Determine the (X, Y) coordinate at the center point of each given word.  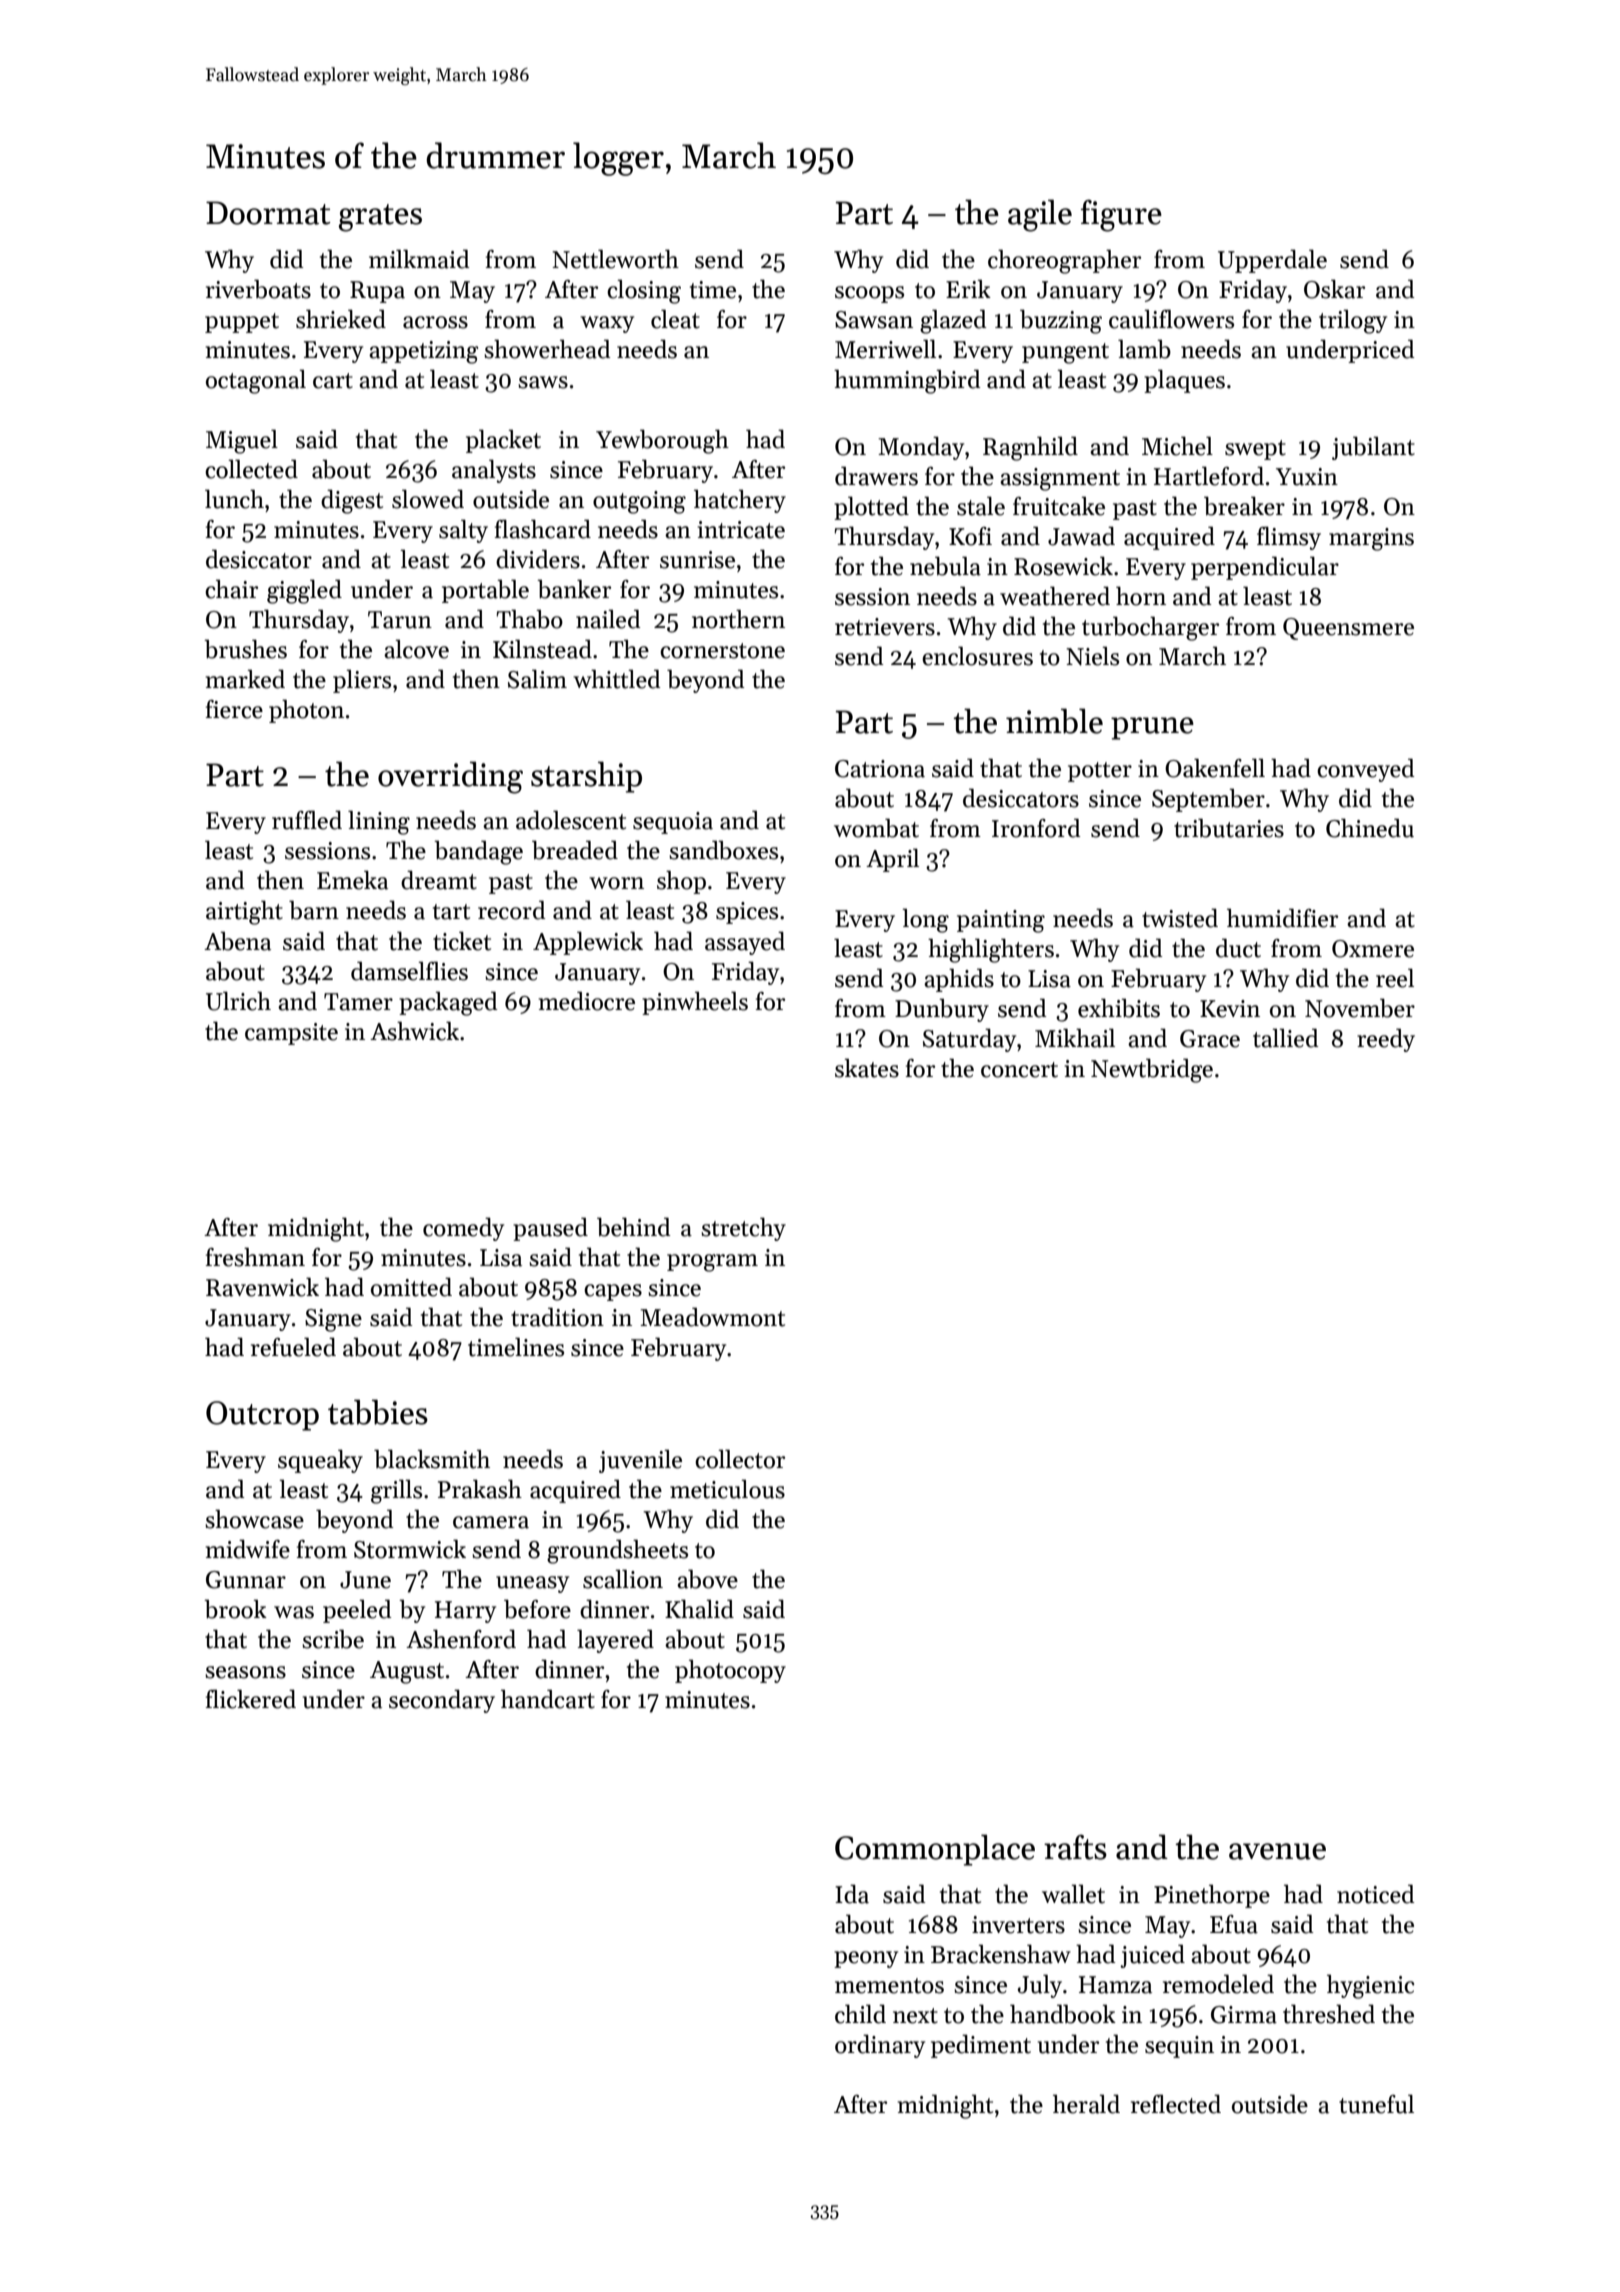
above (707, 1579)
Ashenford (461, 1639)
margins (1371, 539)
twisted (1180, 918)
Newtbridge (1152, 1070)
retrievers (885, 627)
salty (463, 531)
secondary (442, 1701)
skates (867, 1068)
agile (1040, 215)
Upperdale (1272, 261)
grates (380, 218)
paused (550, 1229)
